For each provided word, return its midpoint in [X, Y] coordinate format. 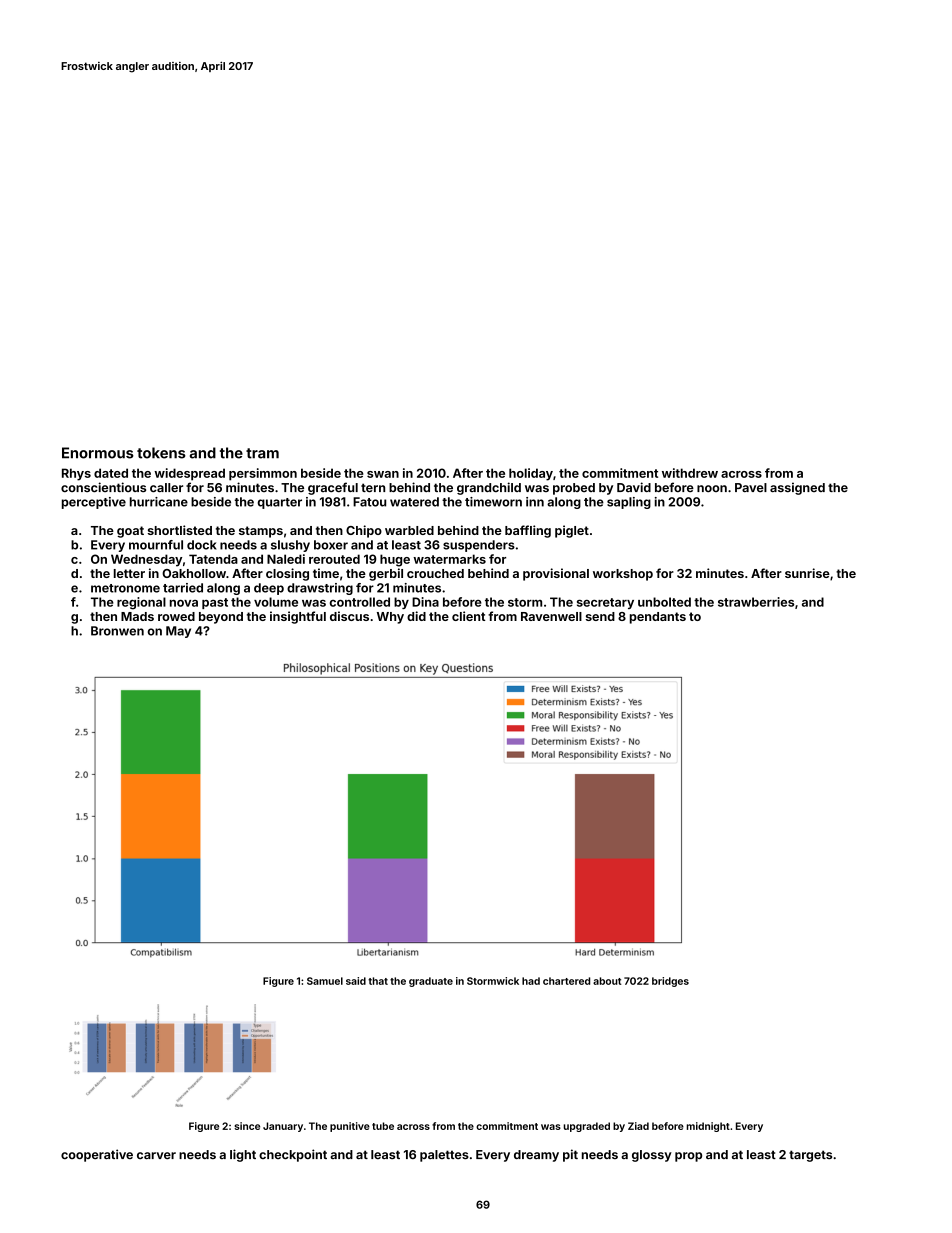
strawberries [756, 602]
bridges [670, 982]
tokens [161, 453]
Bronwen [117, 631]
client [468, 616]
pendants [658, 618]
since [247, 1126]
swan [383, 474]
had [531, 981]
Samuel [325, 981]
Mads [137, 616]
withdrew [690, 473]
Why [390, 618]
